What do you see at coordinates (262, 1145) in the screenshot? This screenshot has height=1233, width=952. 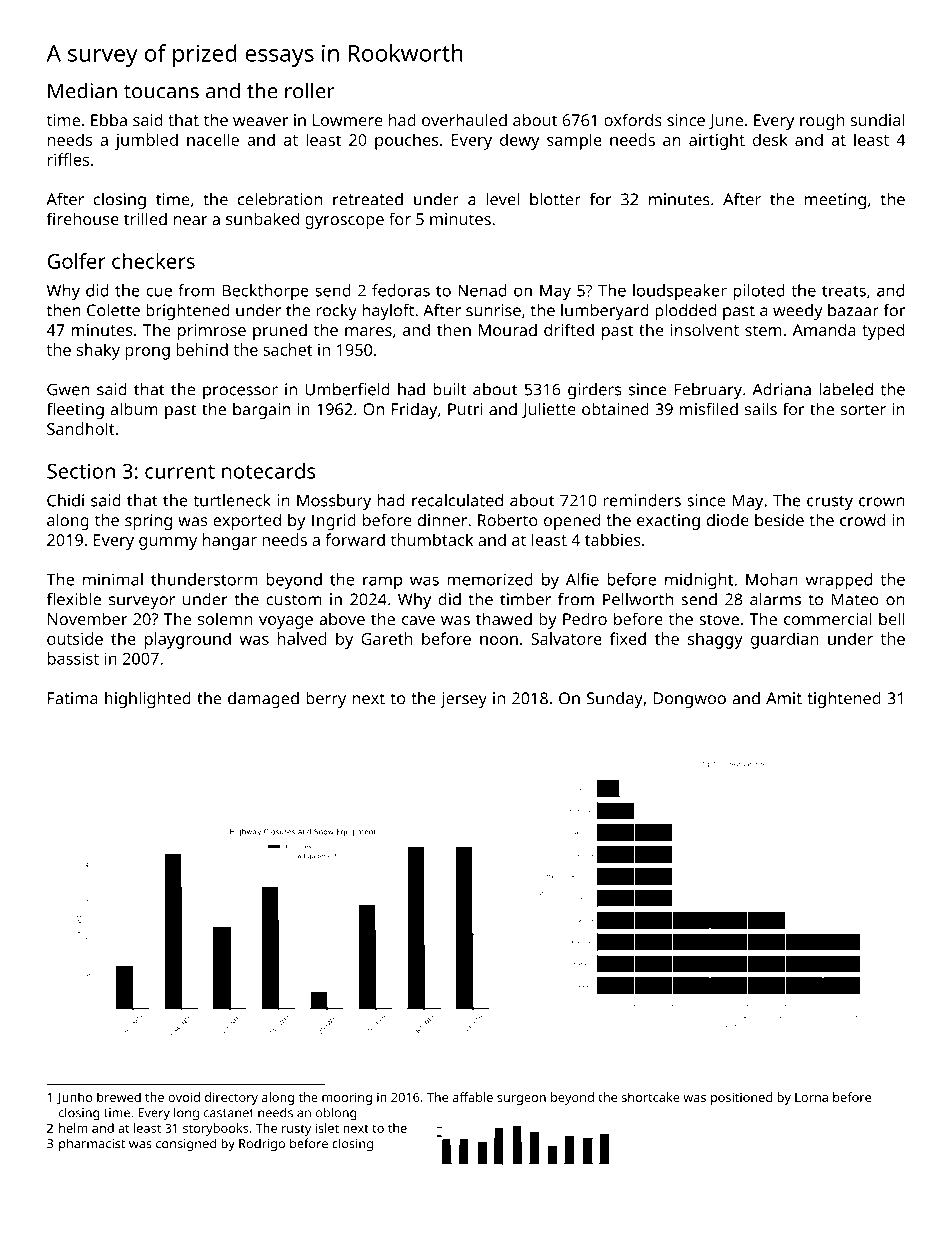 I see `Rodrigo` at bounding box center [262, 1145].
